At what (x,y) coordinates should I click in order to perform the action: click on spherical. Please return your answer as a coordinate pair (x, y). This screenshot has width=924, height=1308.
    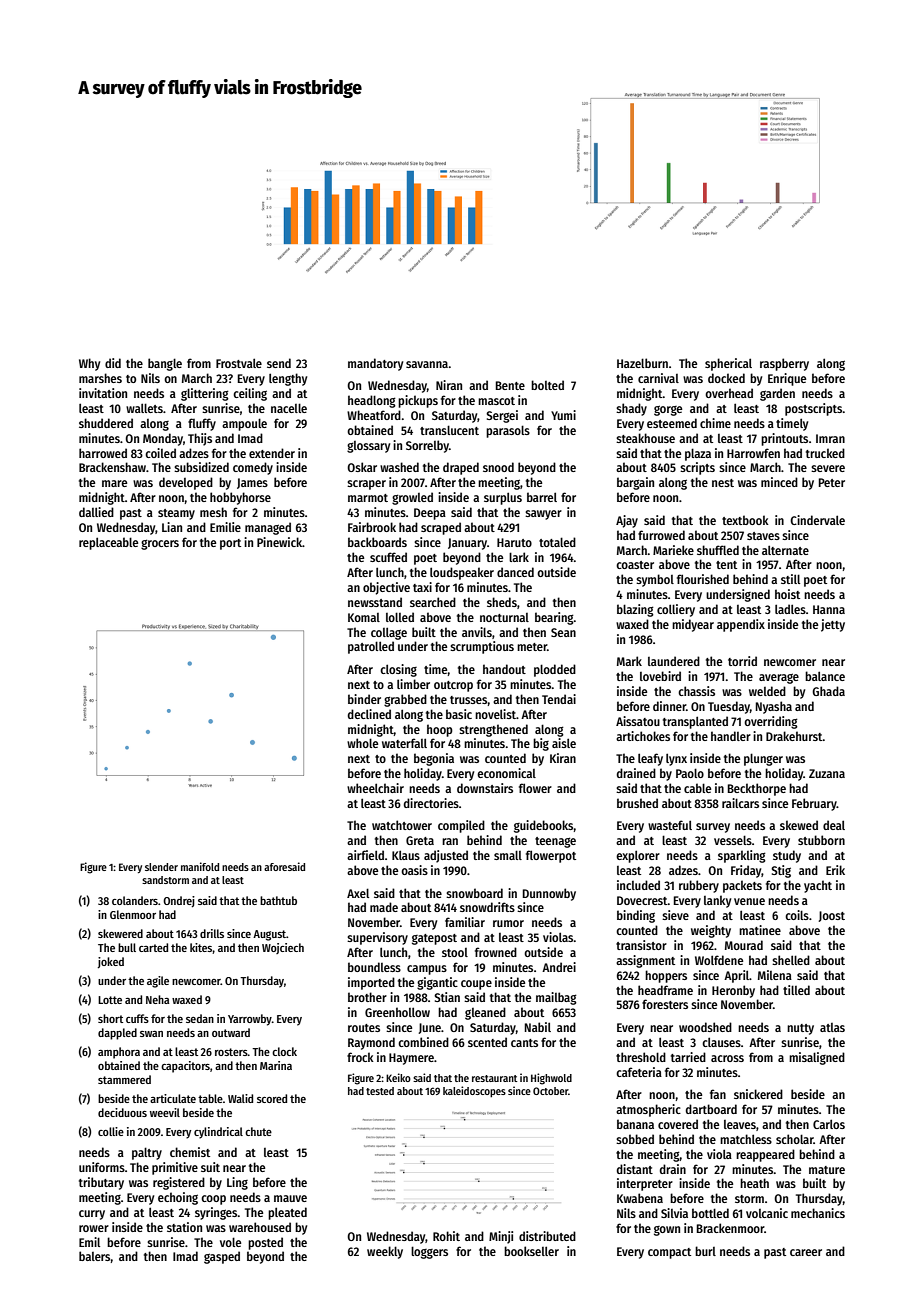
    Looking at the image, I should click on (728, 364).
